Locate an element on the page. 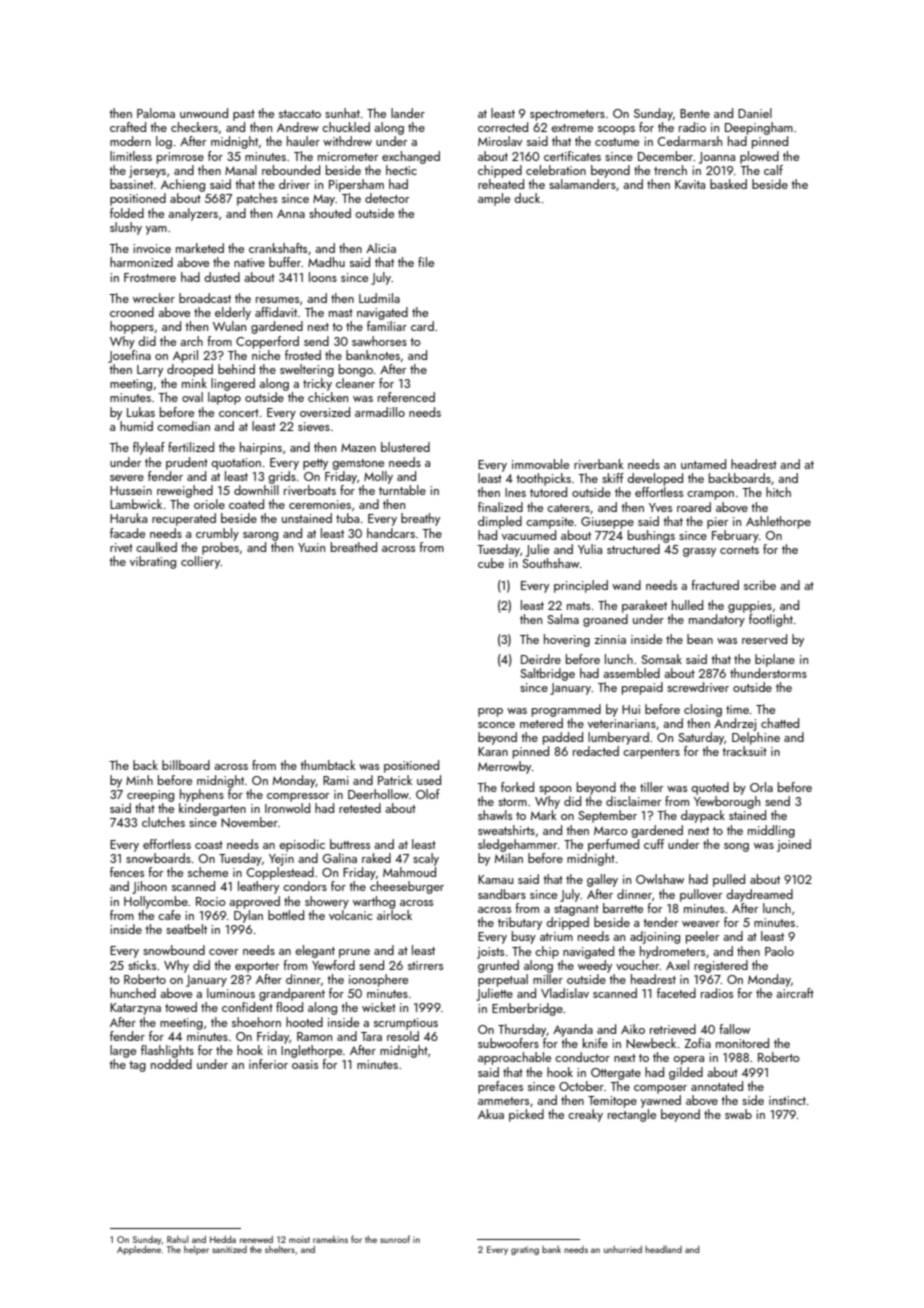  moist is located at coordinates (299, 1239).
